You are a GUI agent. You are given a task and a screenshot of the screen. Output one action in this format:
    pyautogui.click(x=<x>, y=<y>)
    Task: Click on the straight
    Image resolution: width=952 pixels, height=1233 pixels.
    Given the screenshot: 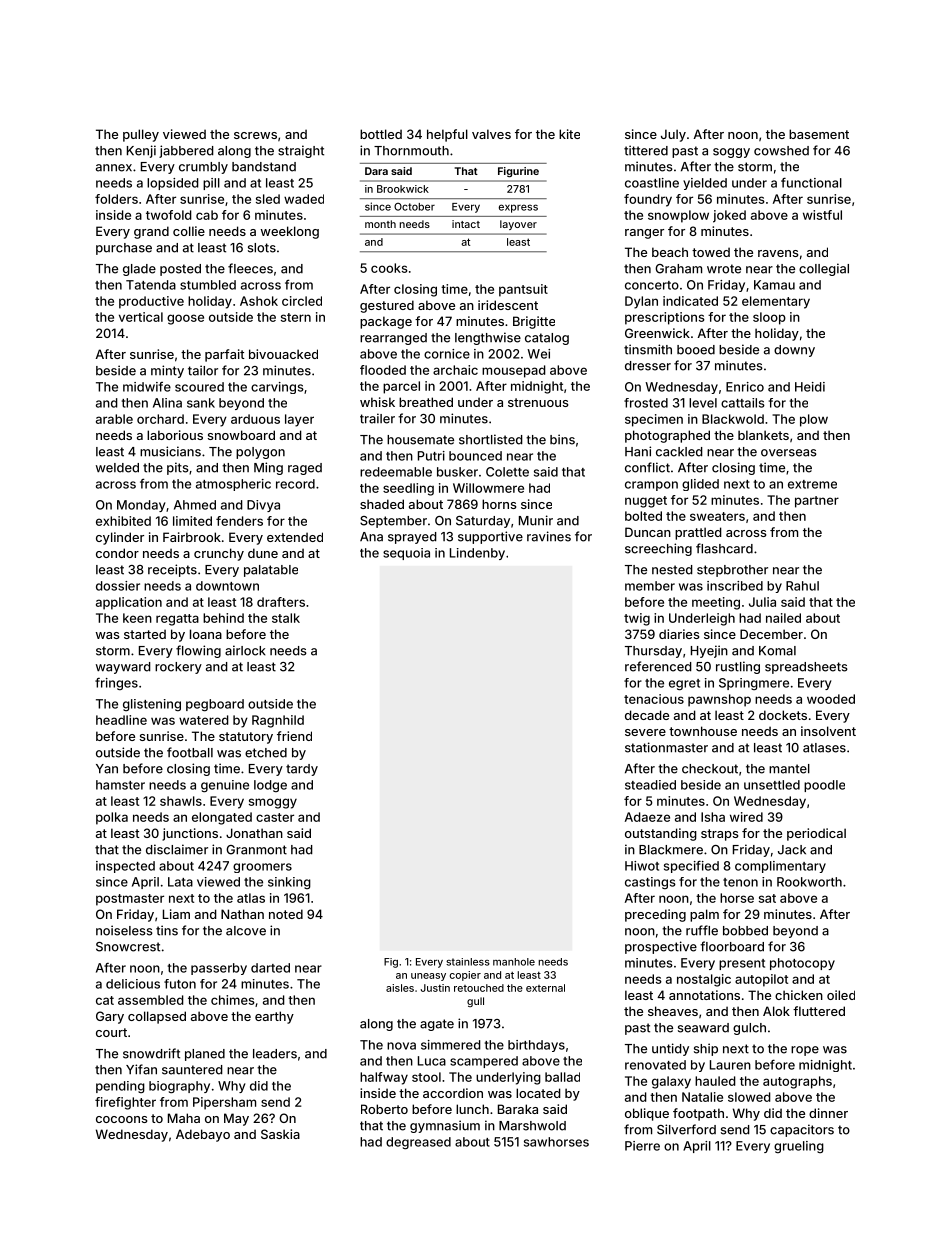 What is the action you would take?
    pyautogui.click(x=301, y=151)
